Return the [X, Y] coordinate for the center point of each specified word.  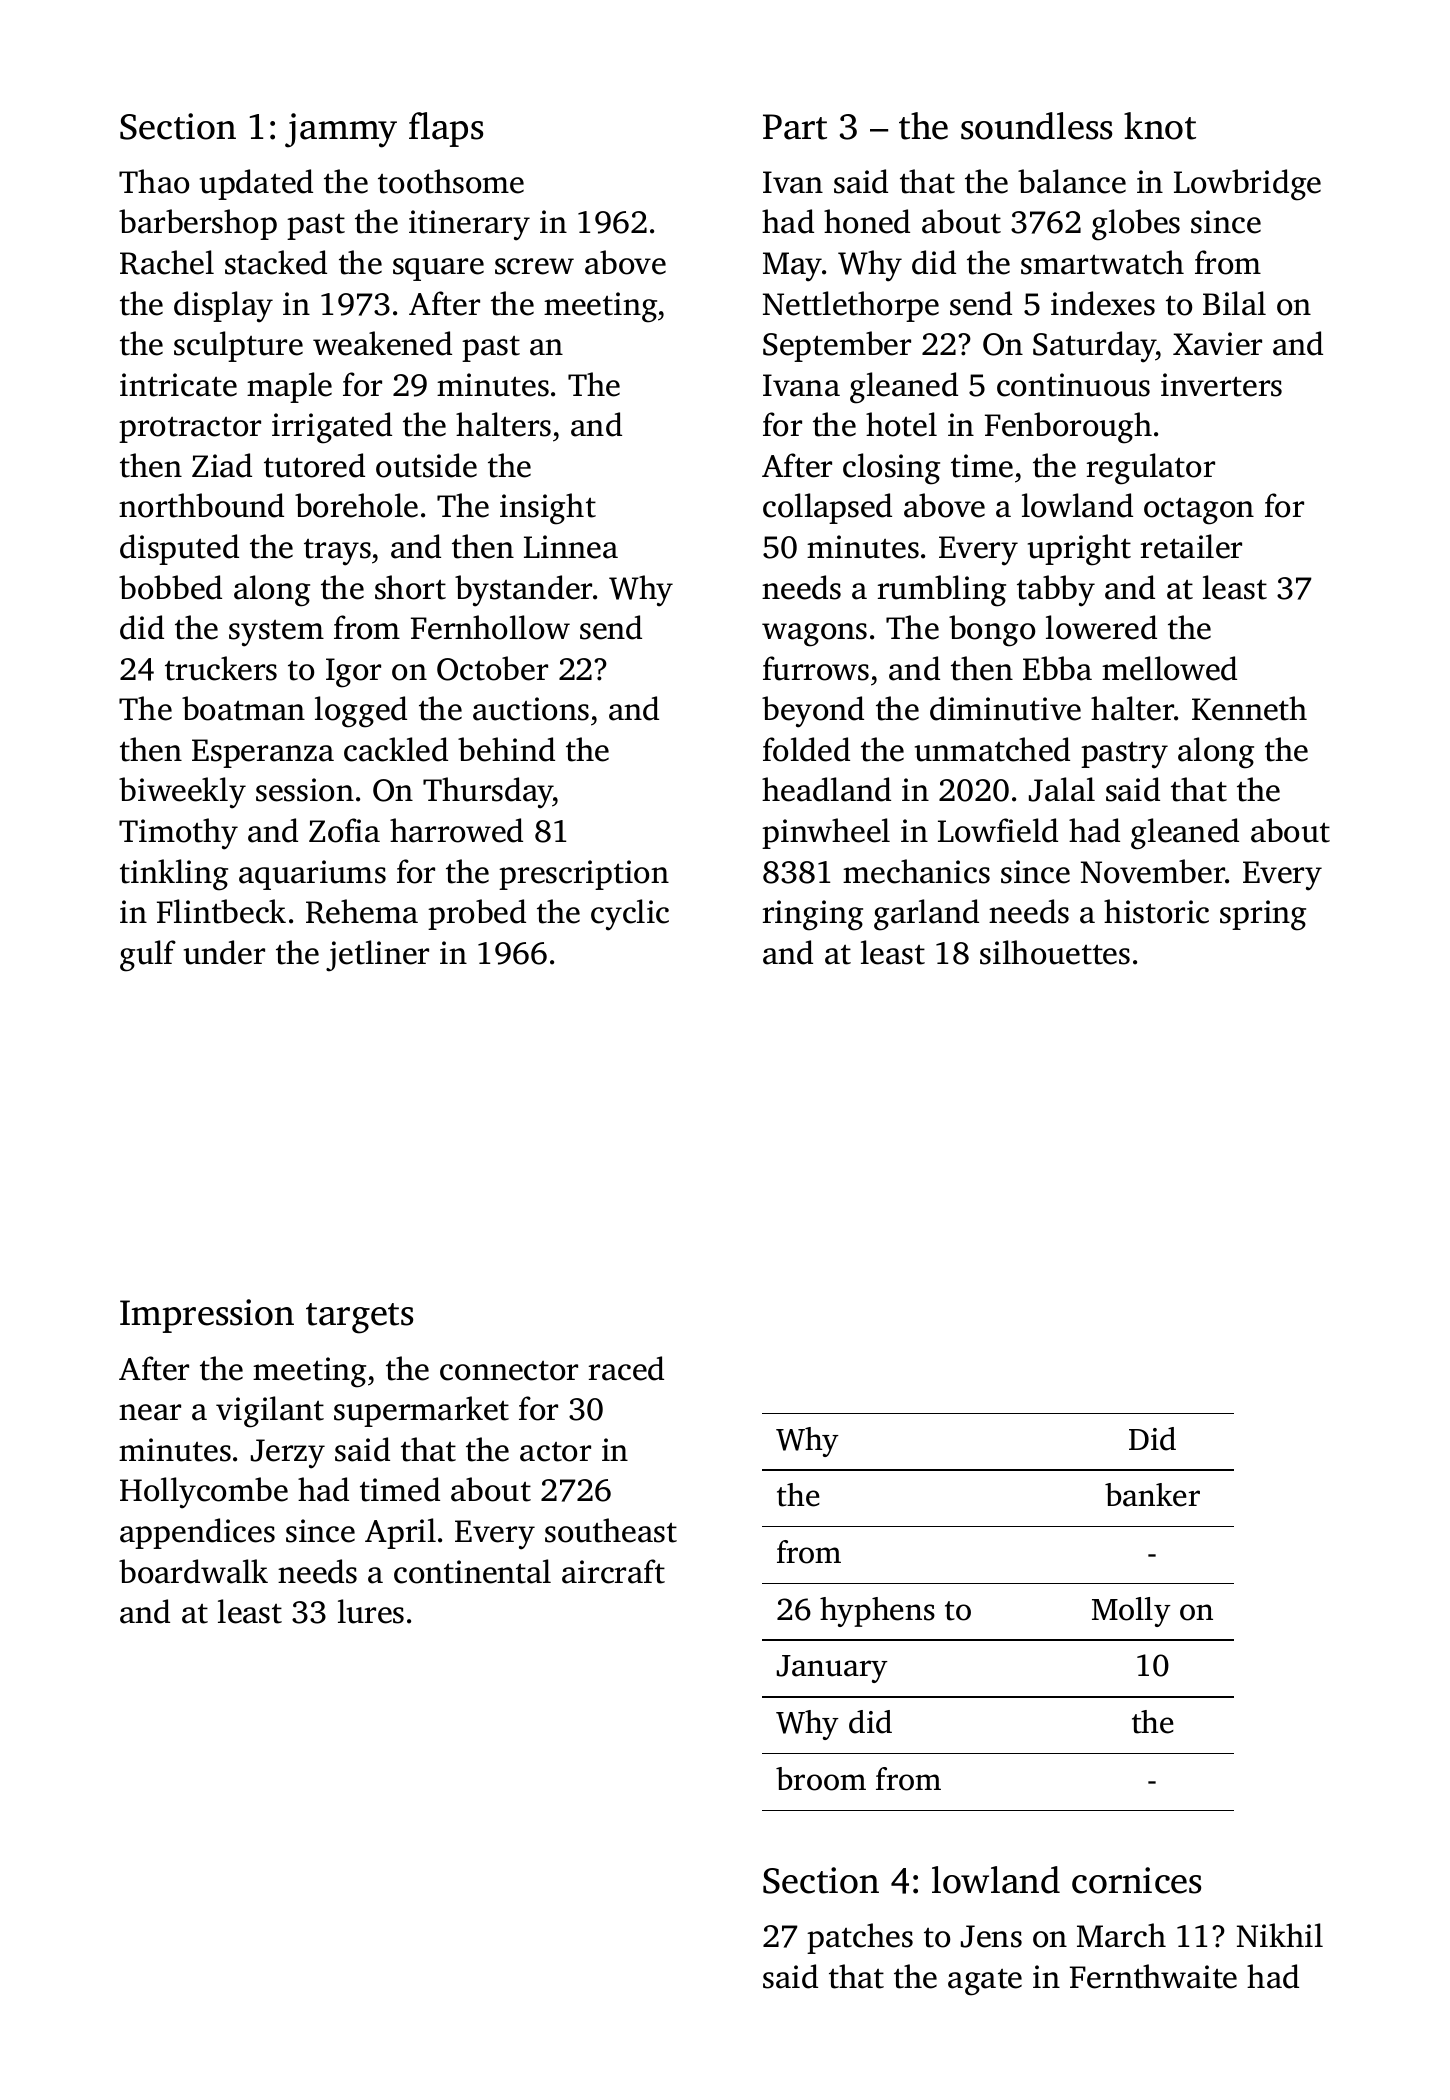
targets [359, 1318]
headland [826, 789]
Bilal [1234, 303]
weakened [382, 343]
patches [860, 1938]
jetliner [377, 956]
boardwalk [193, 1571]
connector [509, 1371]
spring [1263, 915]
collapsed [827, 508]
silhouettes [1055, 952]
